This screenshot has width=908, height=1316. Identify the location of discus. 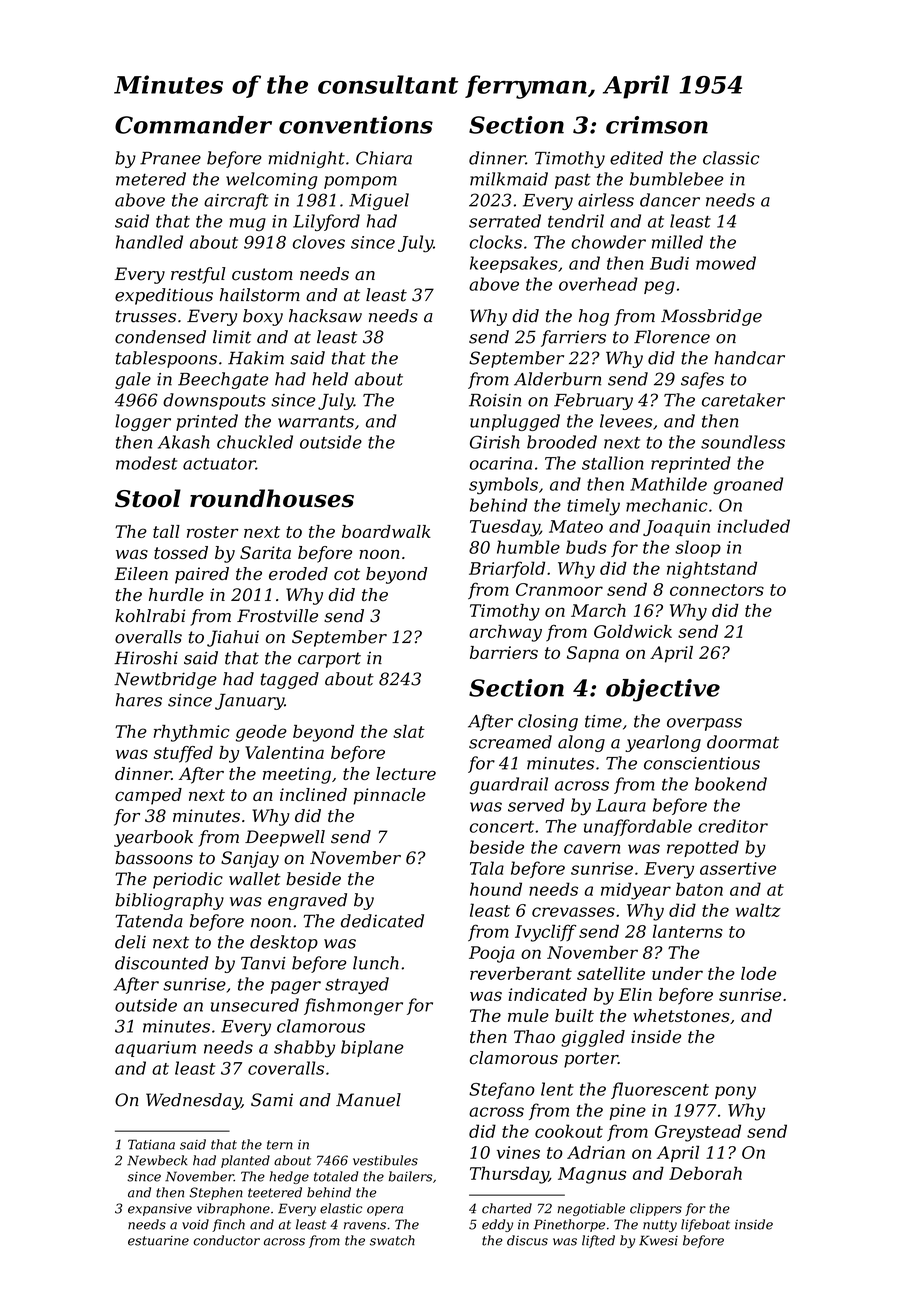
(527, 1240).
